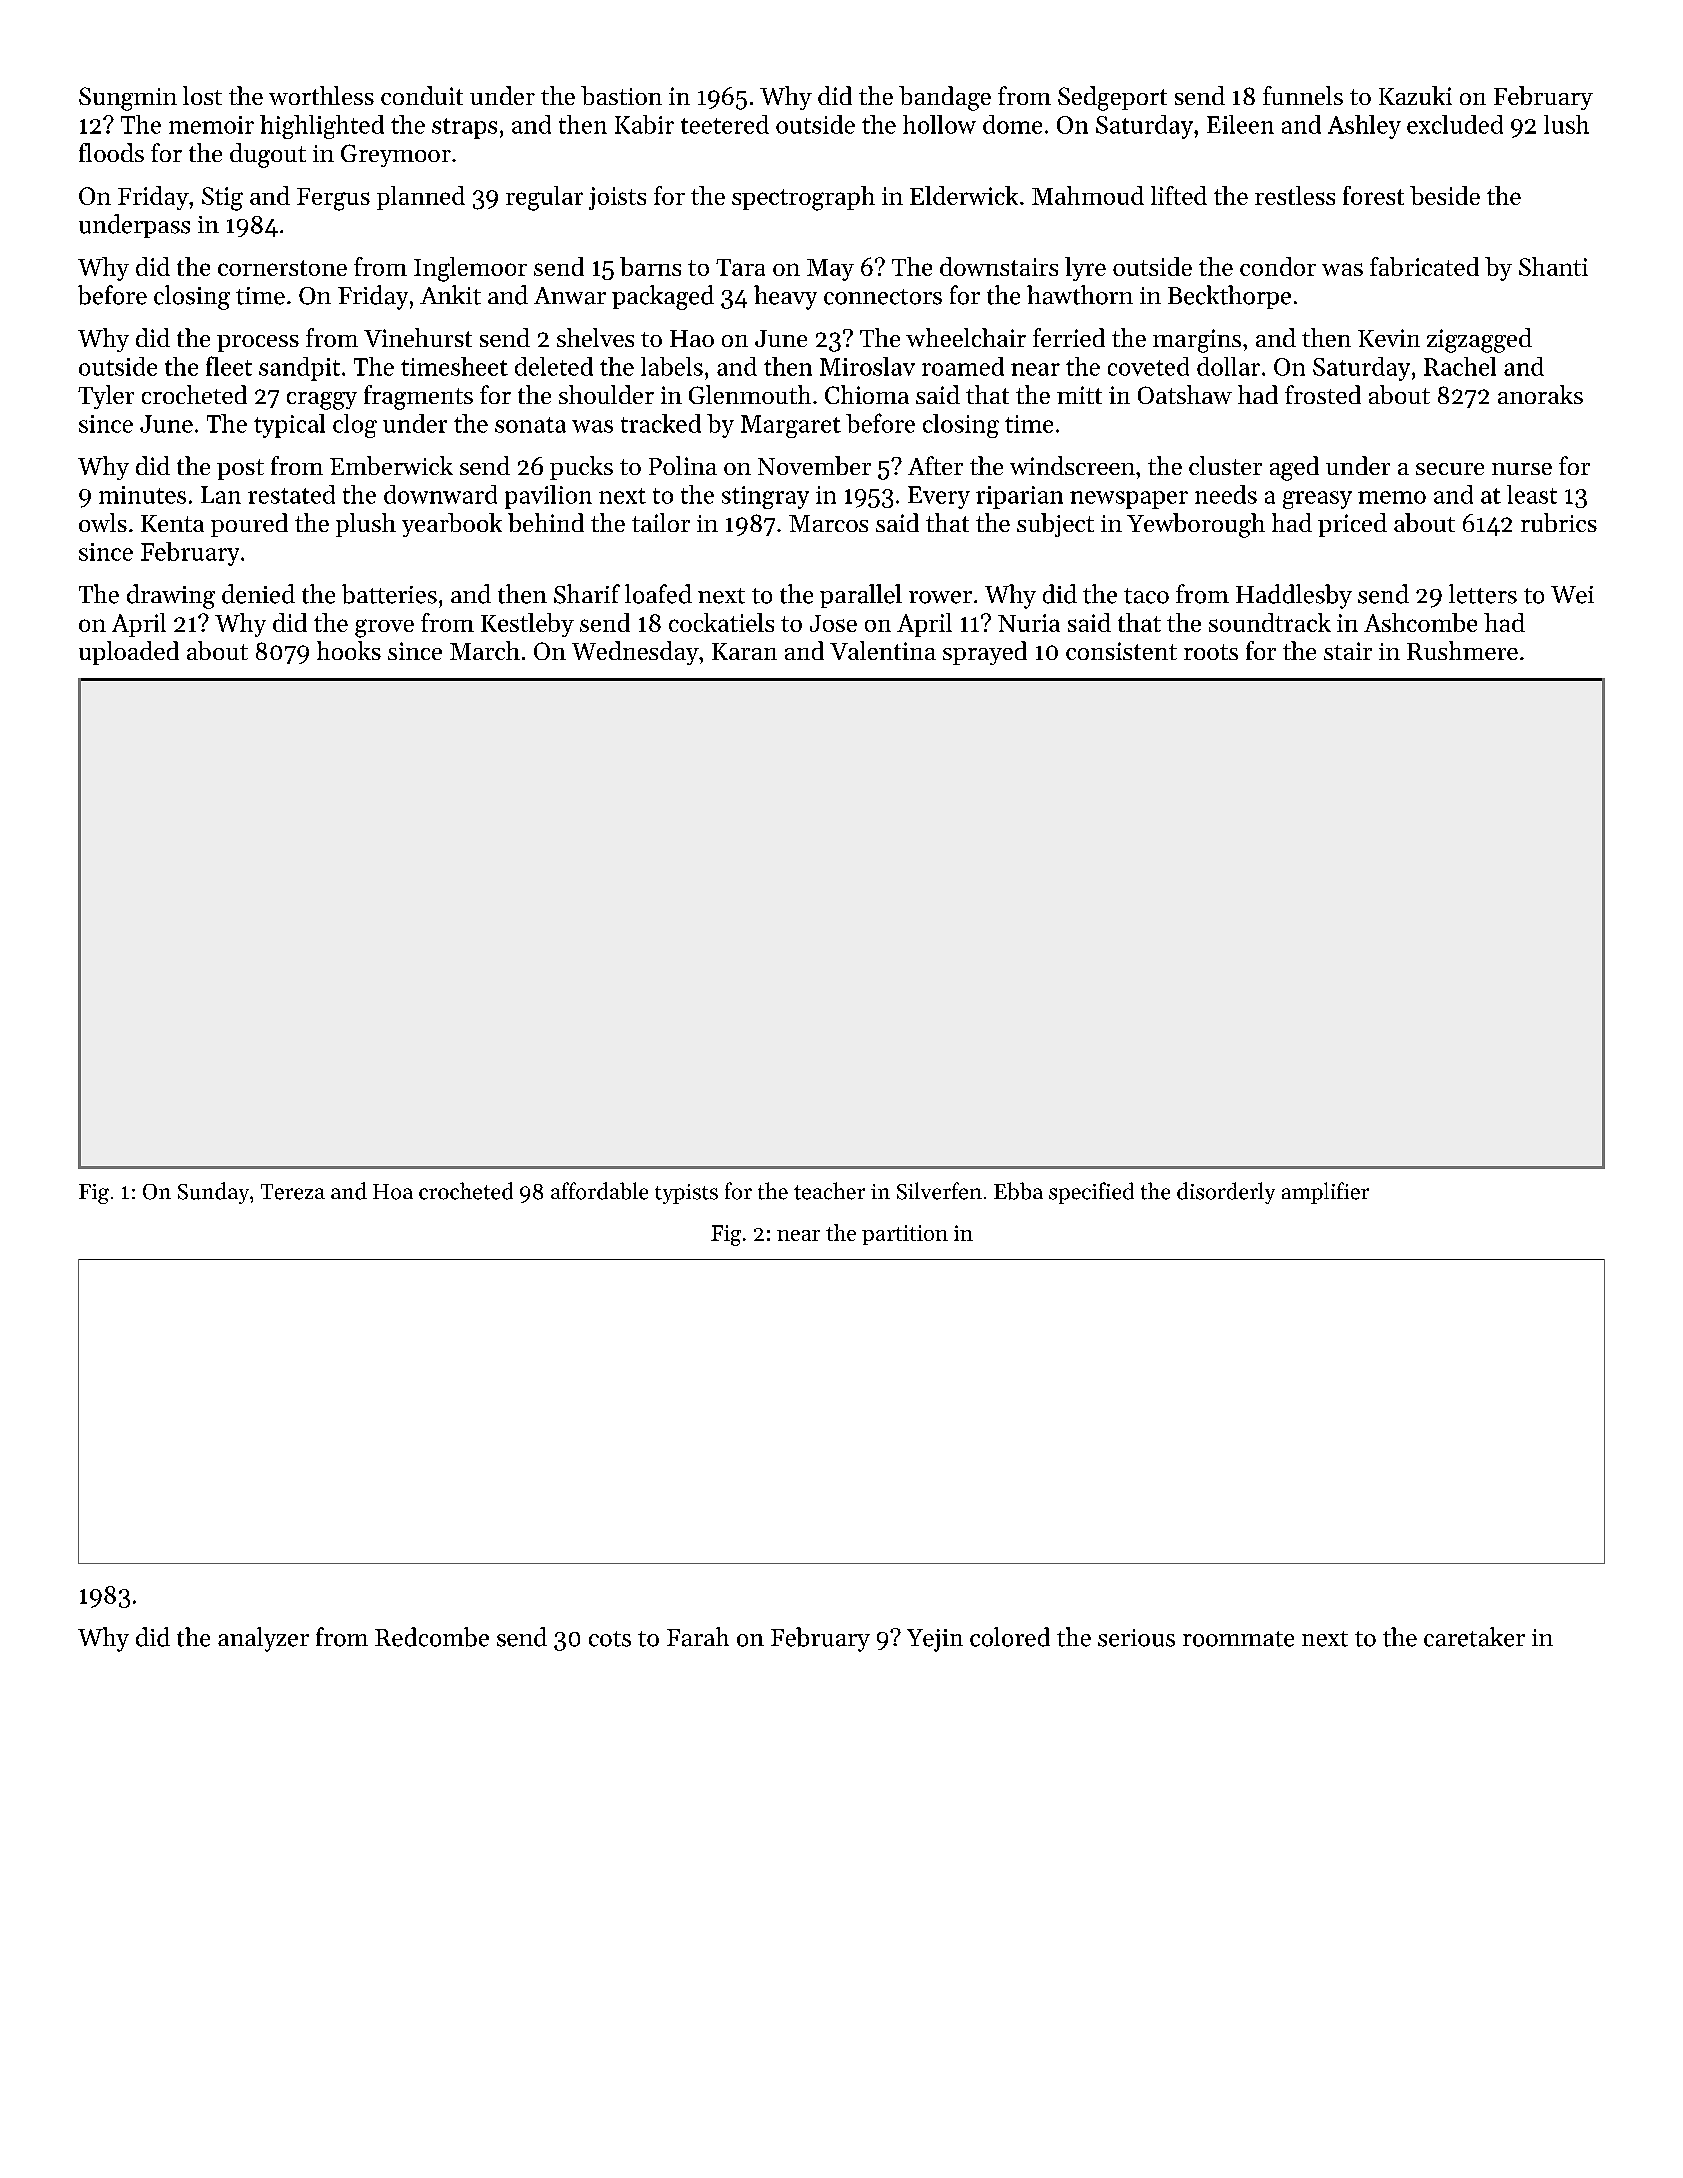  What do you see at coordinates (744, 651) in the screenshot?
I see `Karan` at bounding box center [744, 651].
